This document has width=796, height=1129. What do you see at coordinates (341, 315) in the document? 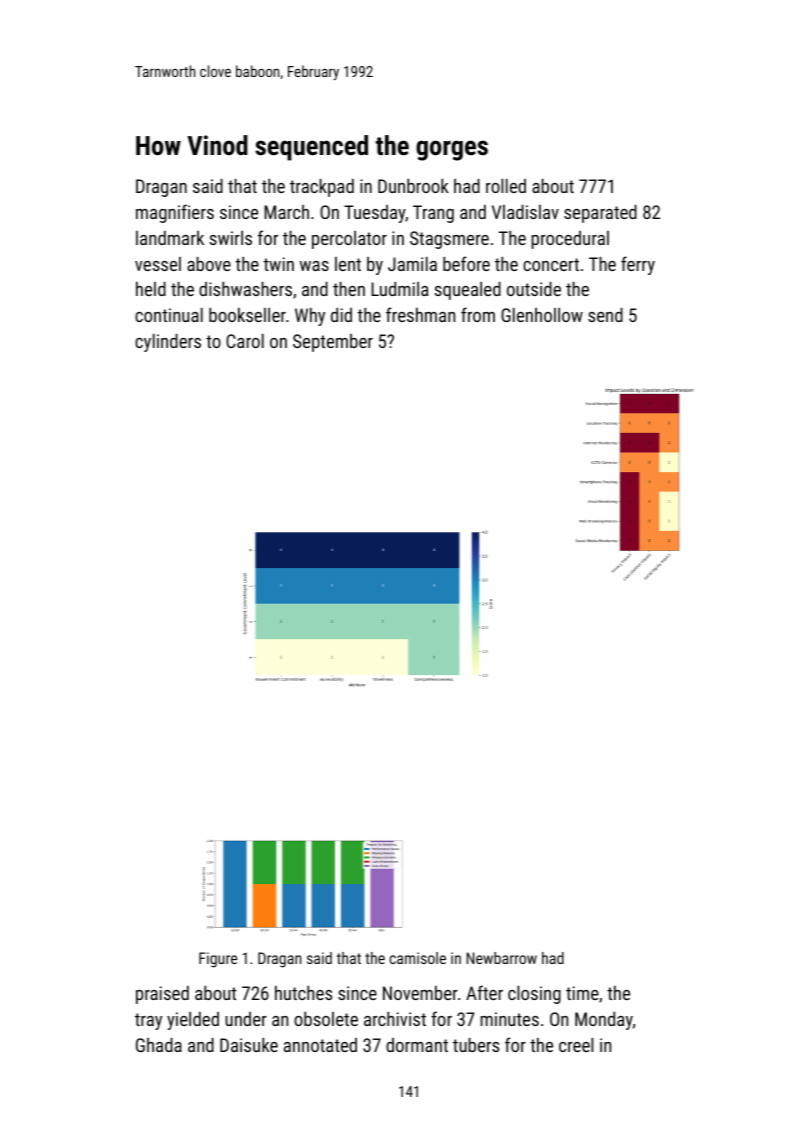
I see `did` at bounding box center [341, 315].
